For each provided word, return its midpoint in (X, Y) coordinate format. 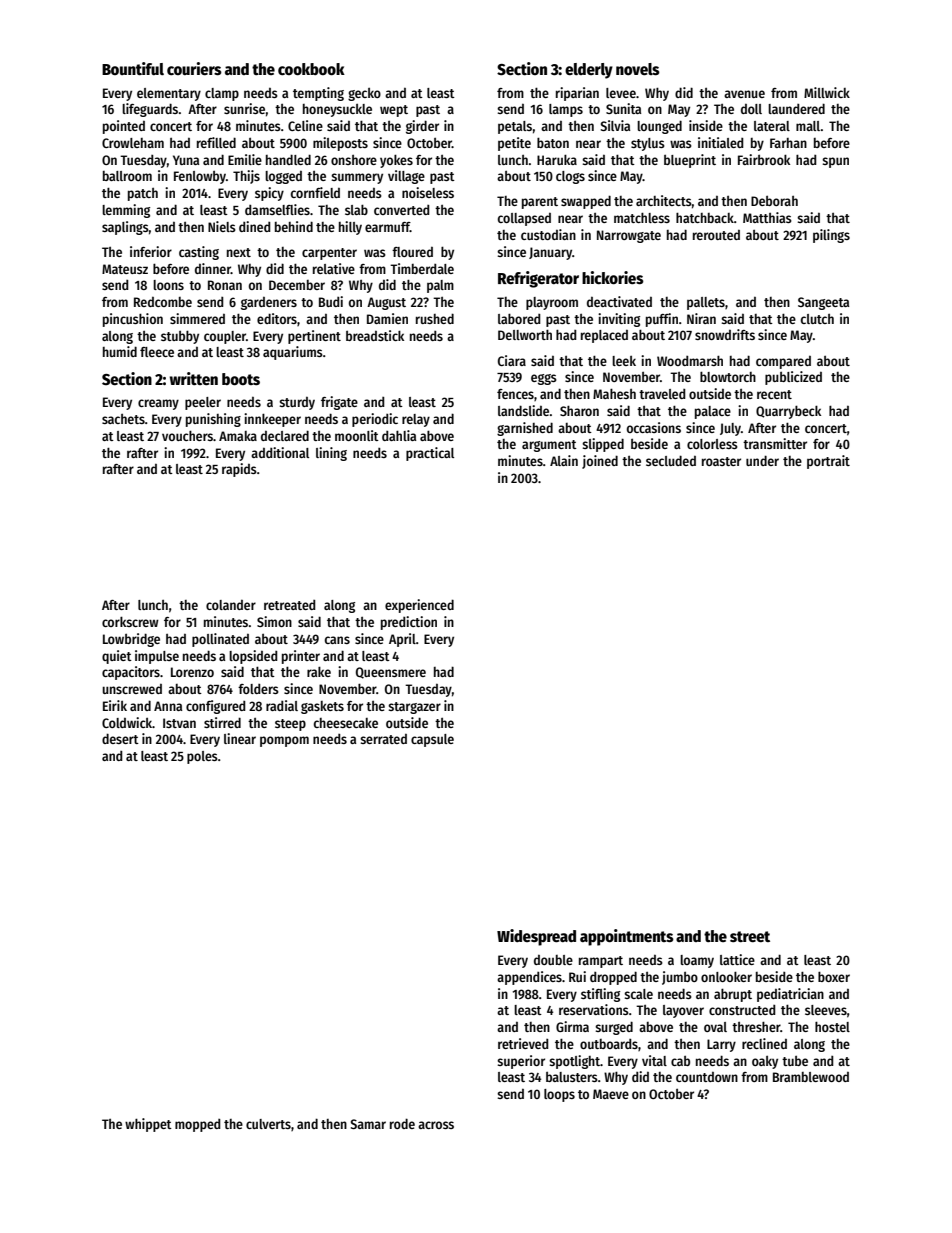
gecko (364, 94)
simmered (197, 318)
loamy (697, 961)
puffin (662, 320)
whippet (148, 1125)
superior (521, 1062)
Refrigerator (538, 279)
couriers (194, 69)
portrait (828, 462)
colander (231, 605)
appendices (529, 978)
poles (202, 757)
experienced (419, 606)
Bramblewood (811, 1077)
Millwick (827, 92)
